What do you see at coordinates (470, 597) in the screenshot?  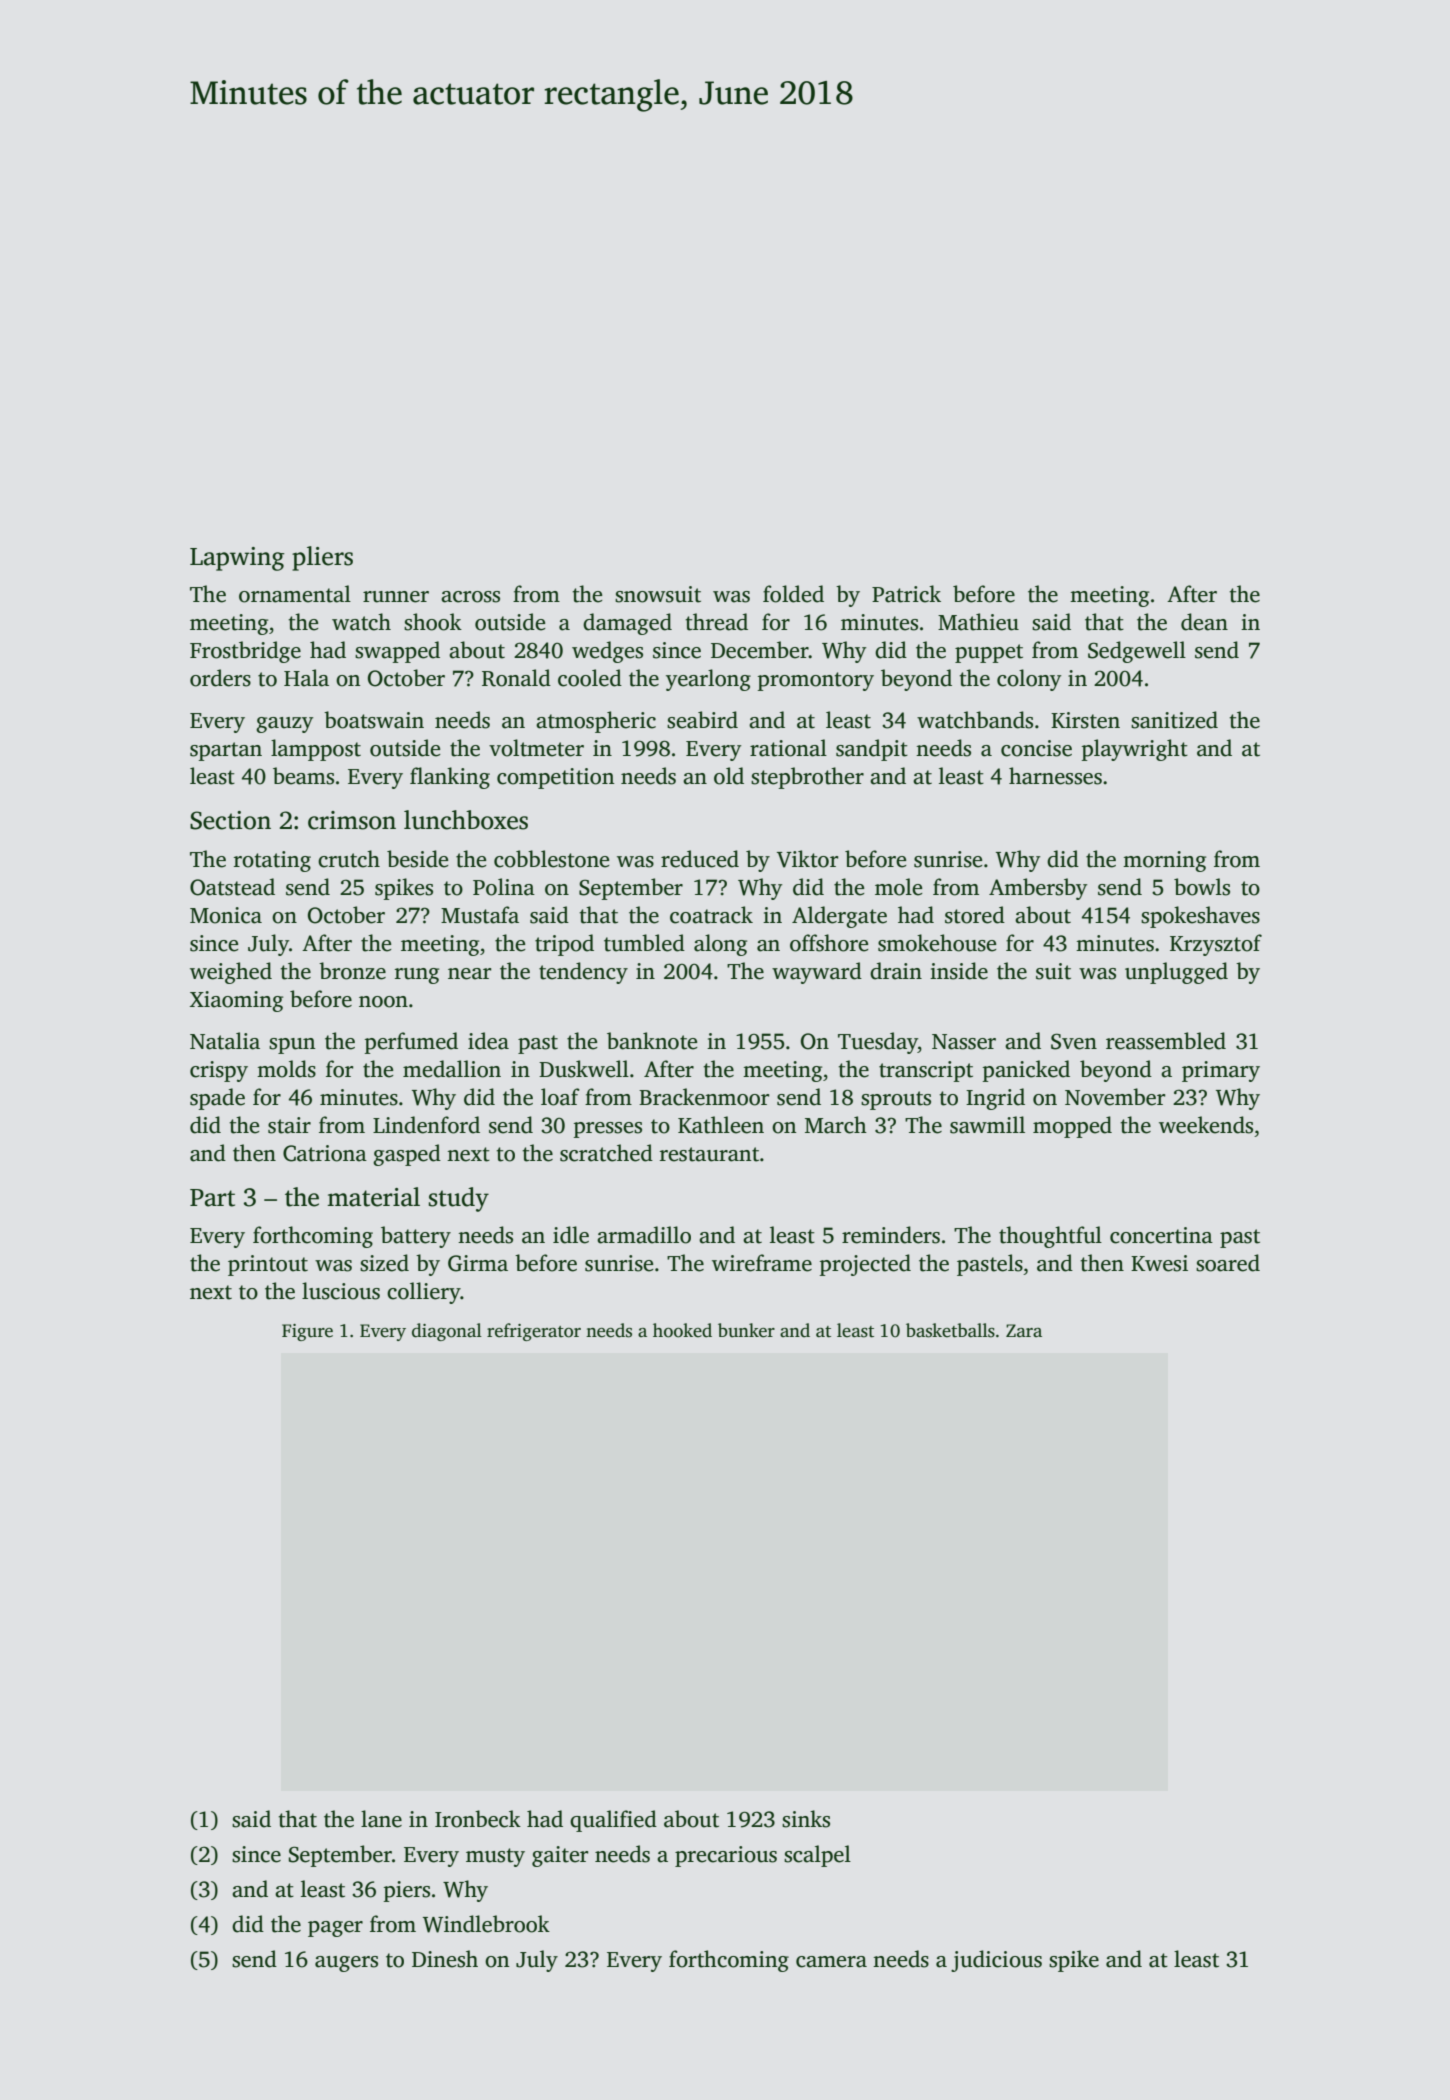 I see `across` at bounding box center [470, 597].
